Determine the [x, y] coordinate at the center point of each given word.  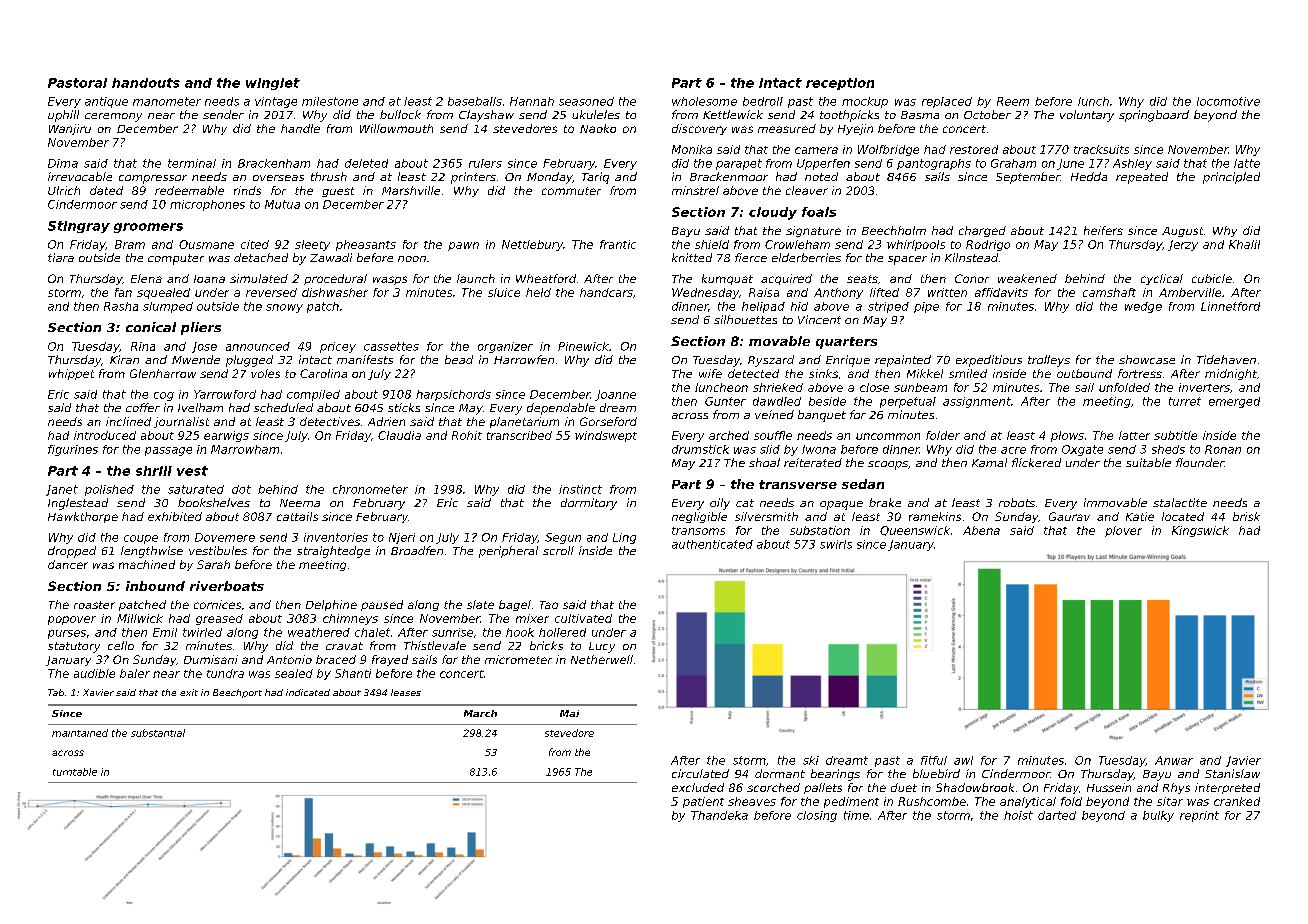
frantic [618, 244]
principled [1231, 178]
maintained [80, 733]
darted [1057, 815]
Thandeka [719, 815]
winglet [273, 84]
